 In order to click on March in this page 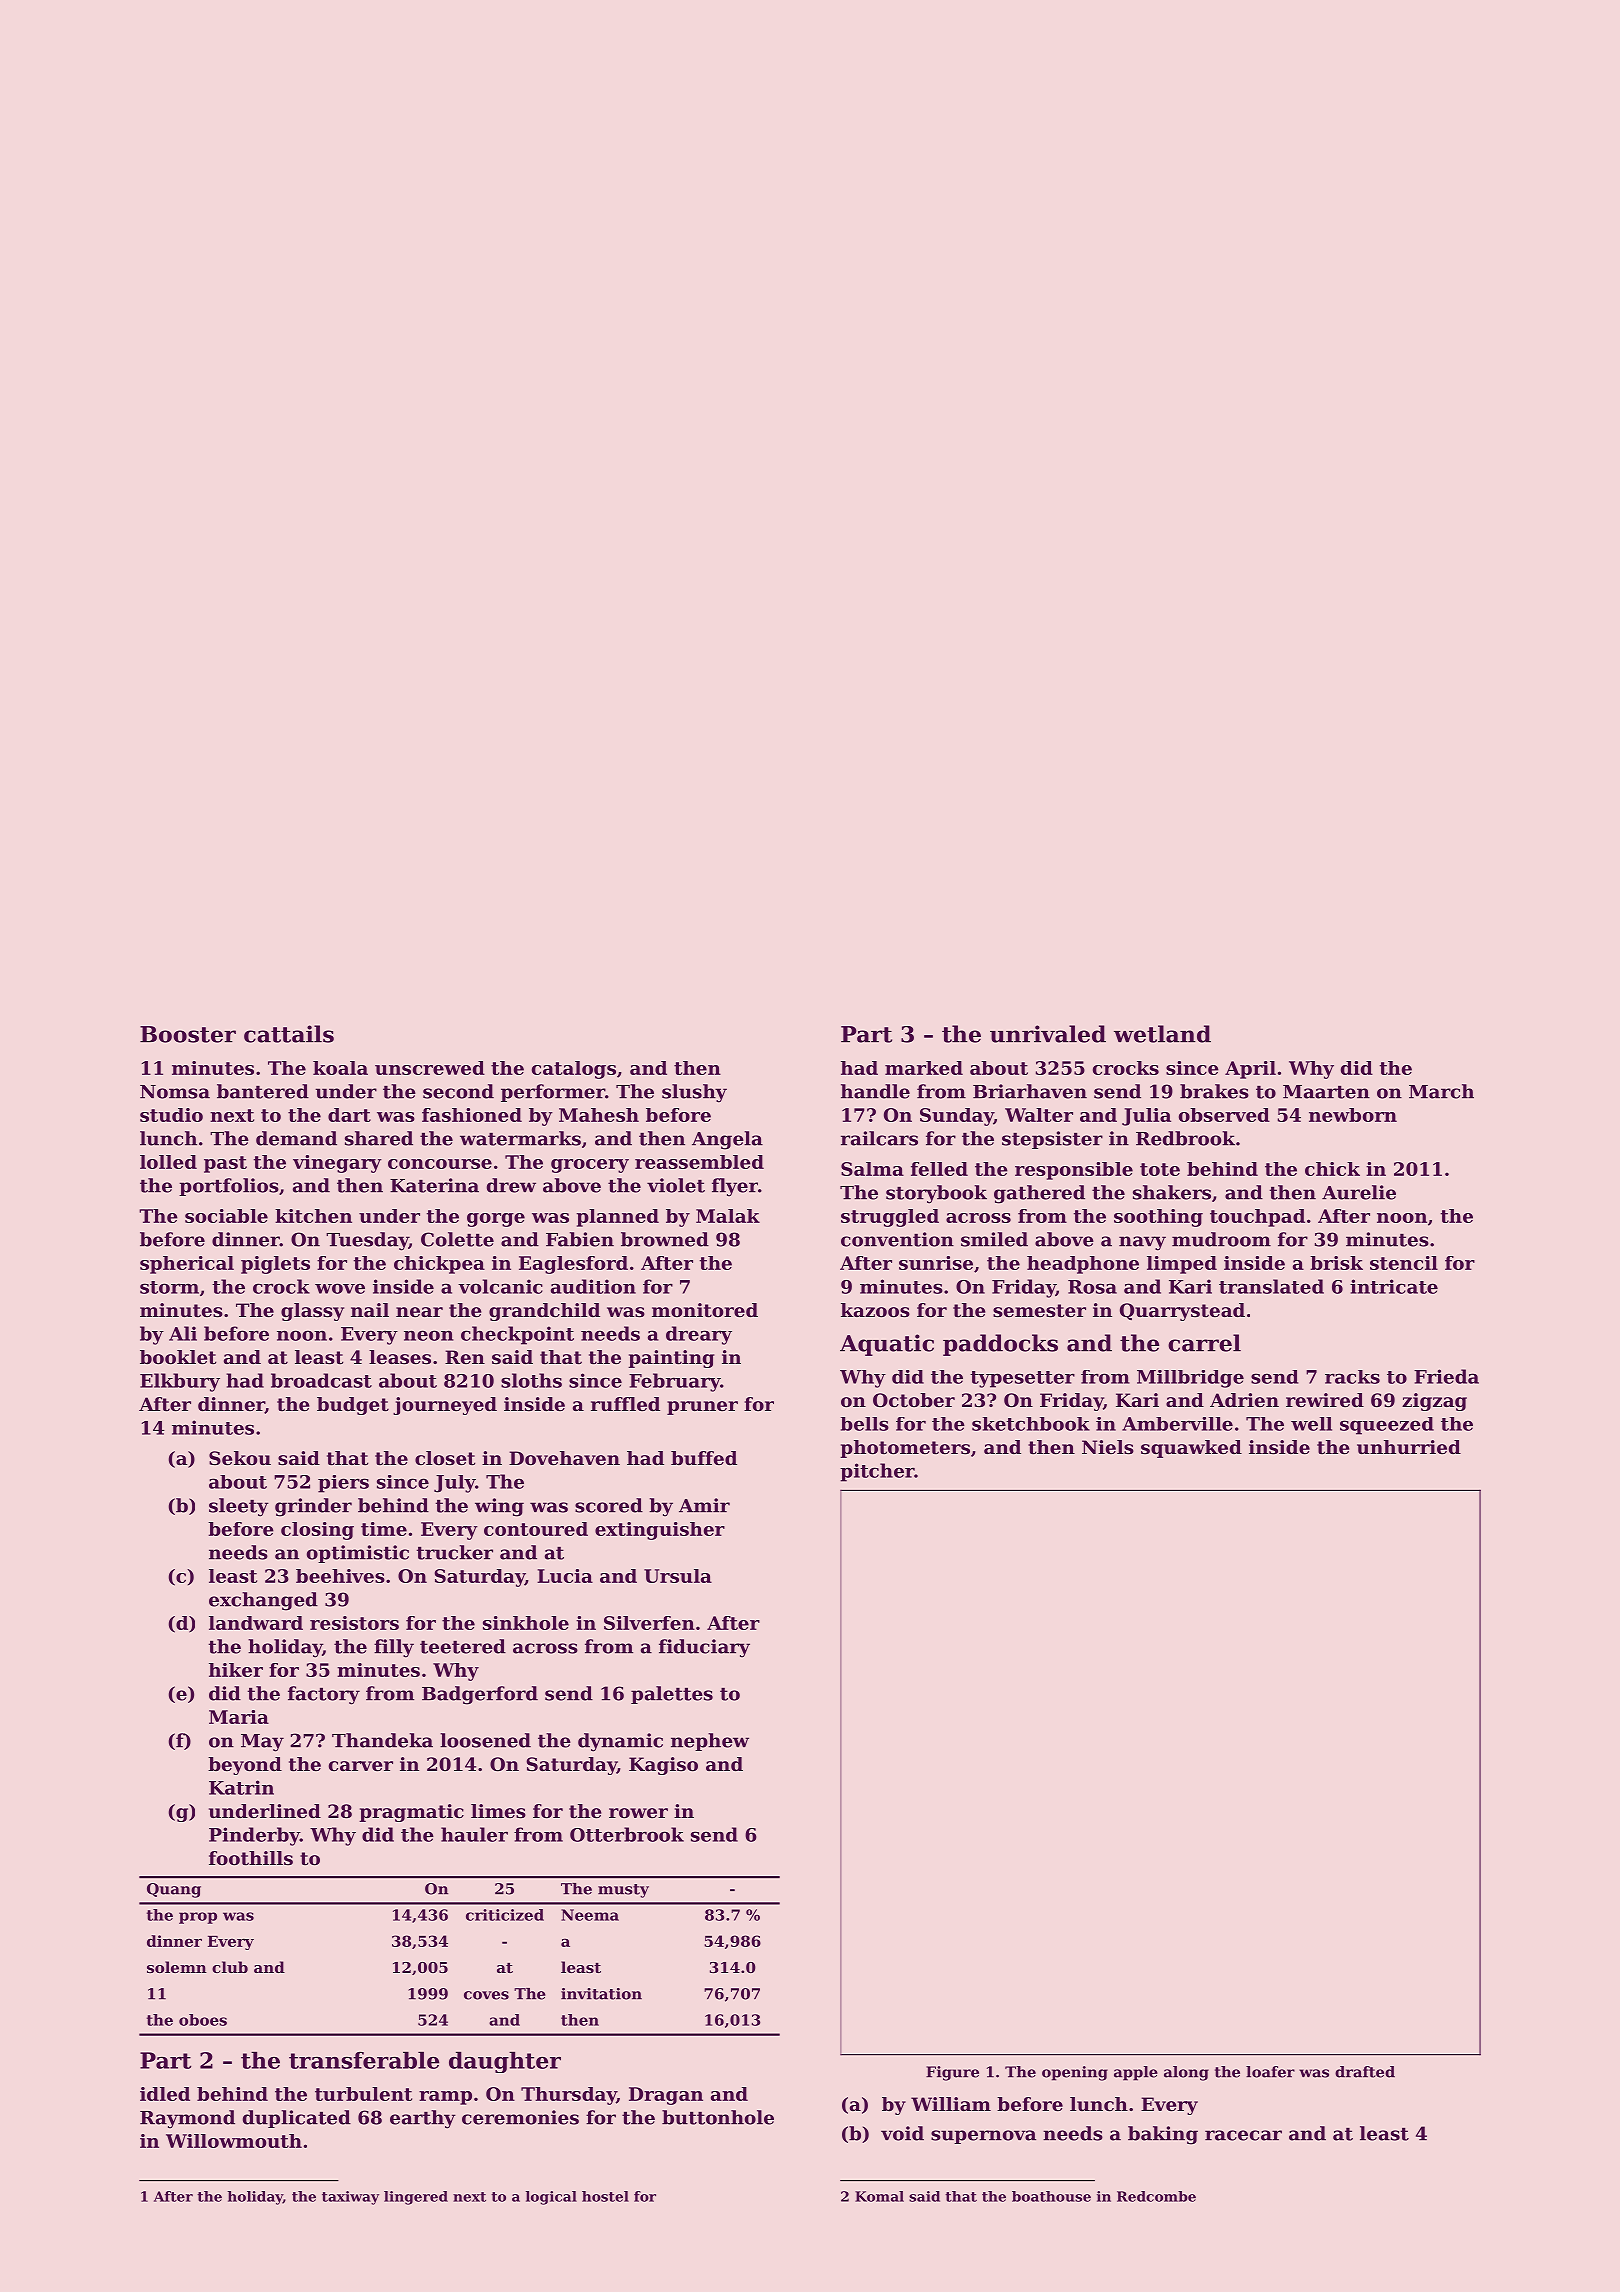, I will do `click(1441, 1091)`.
